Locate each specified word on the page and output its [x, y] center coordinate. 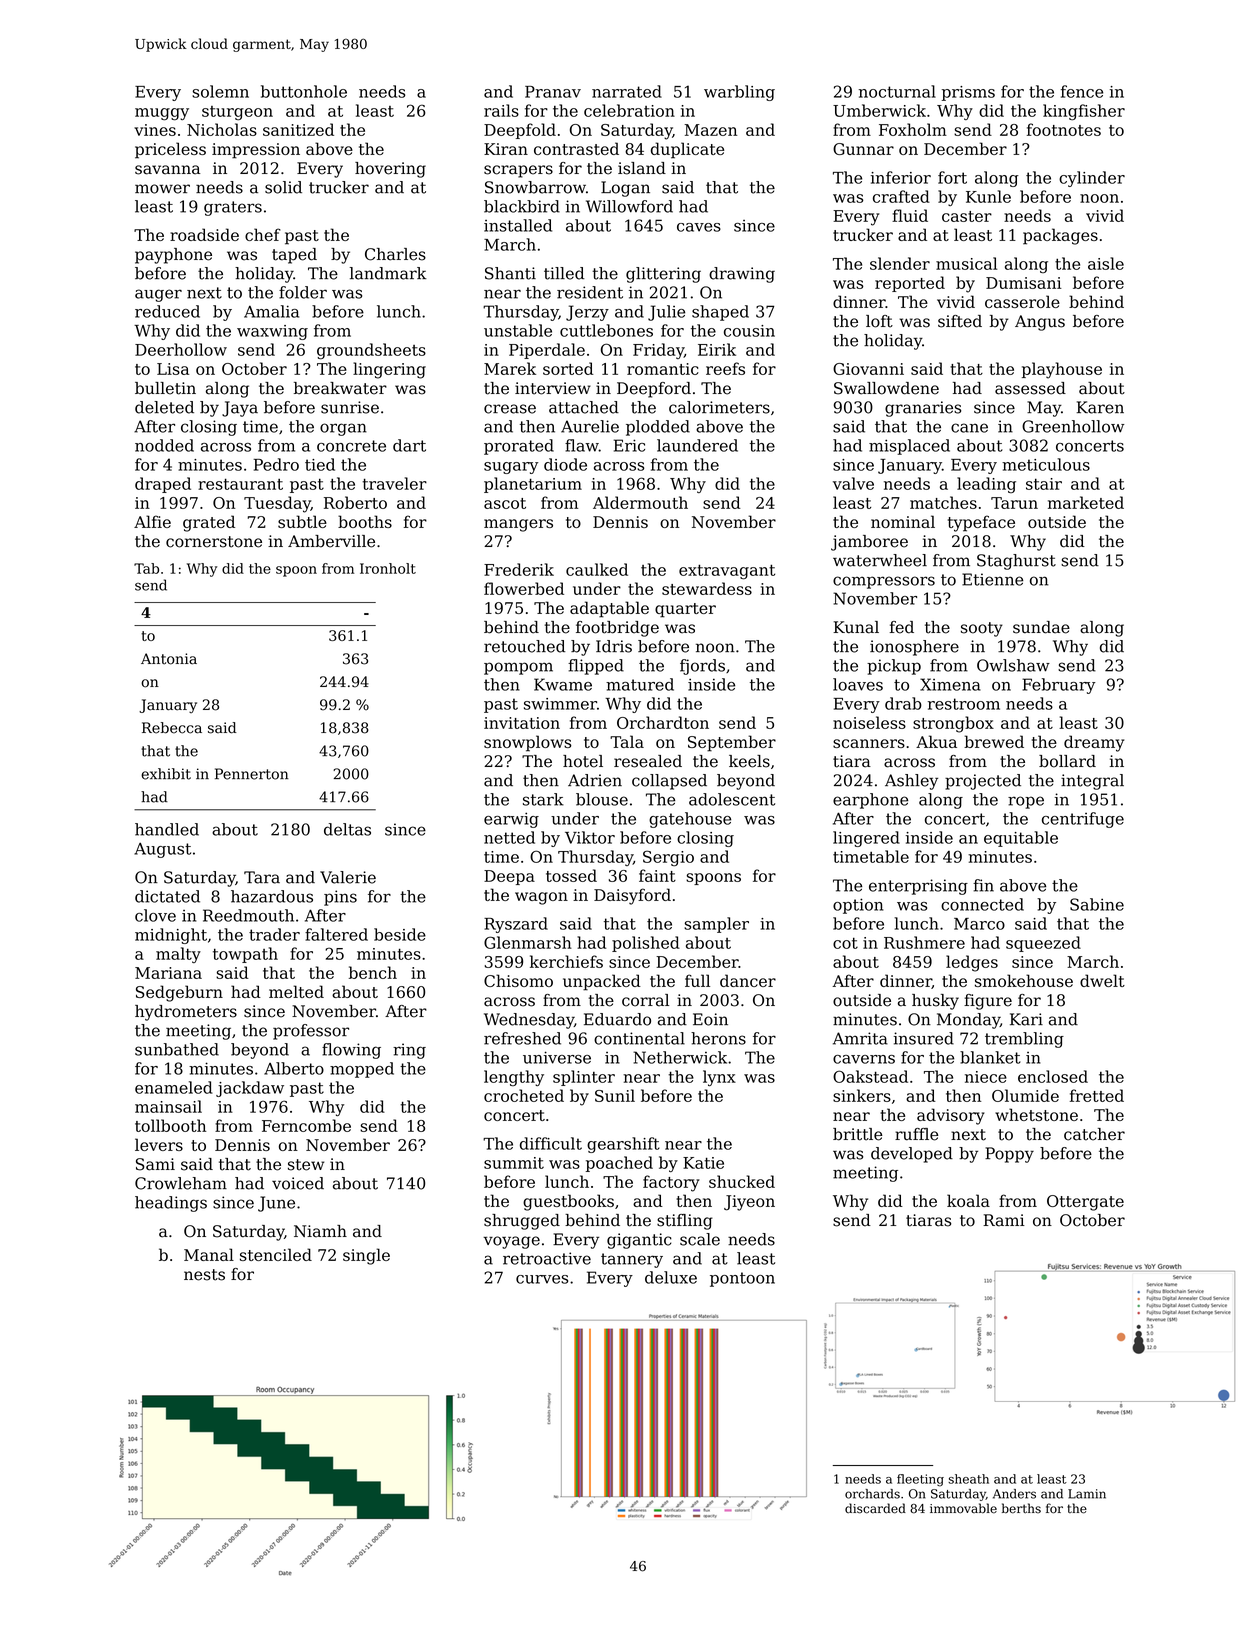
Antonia [169, 659]
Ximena [950, 684]
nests [204, 1275]
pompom [518, 668]
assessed [1030, 388]
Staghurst [1016, 562]
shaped [720, 313]
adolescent [732, 799]
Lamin [1087, 1494]
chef [263, 234]
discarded [875, 1508]
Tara [262, 877]
